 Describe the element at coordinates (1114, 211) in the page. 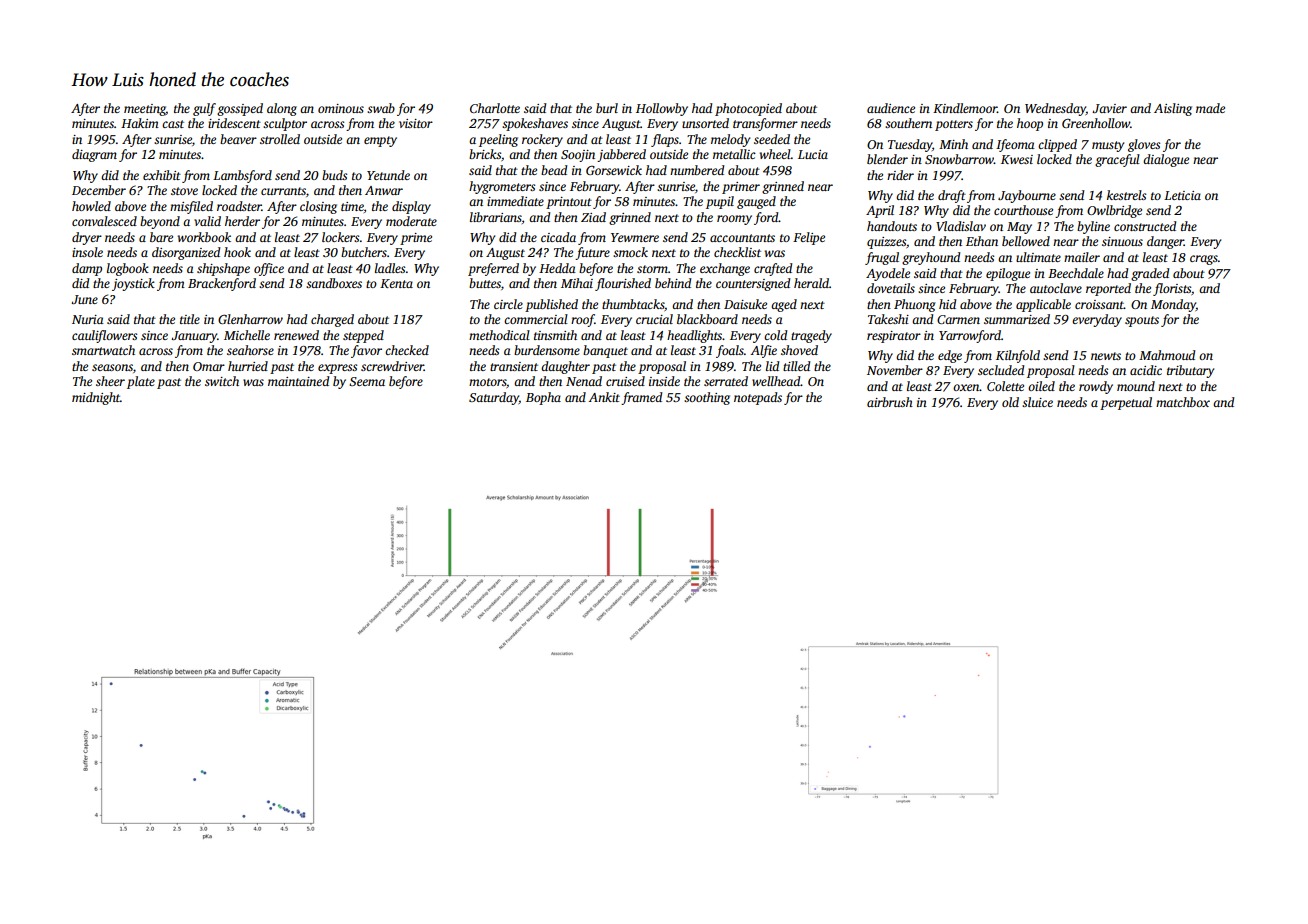

I see `Owlbridge` at that location.
